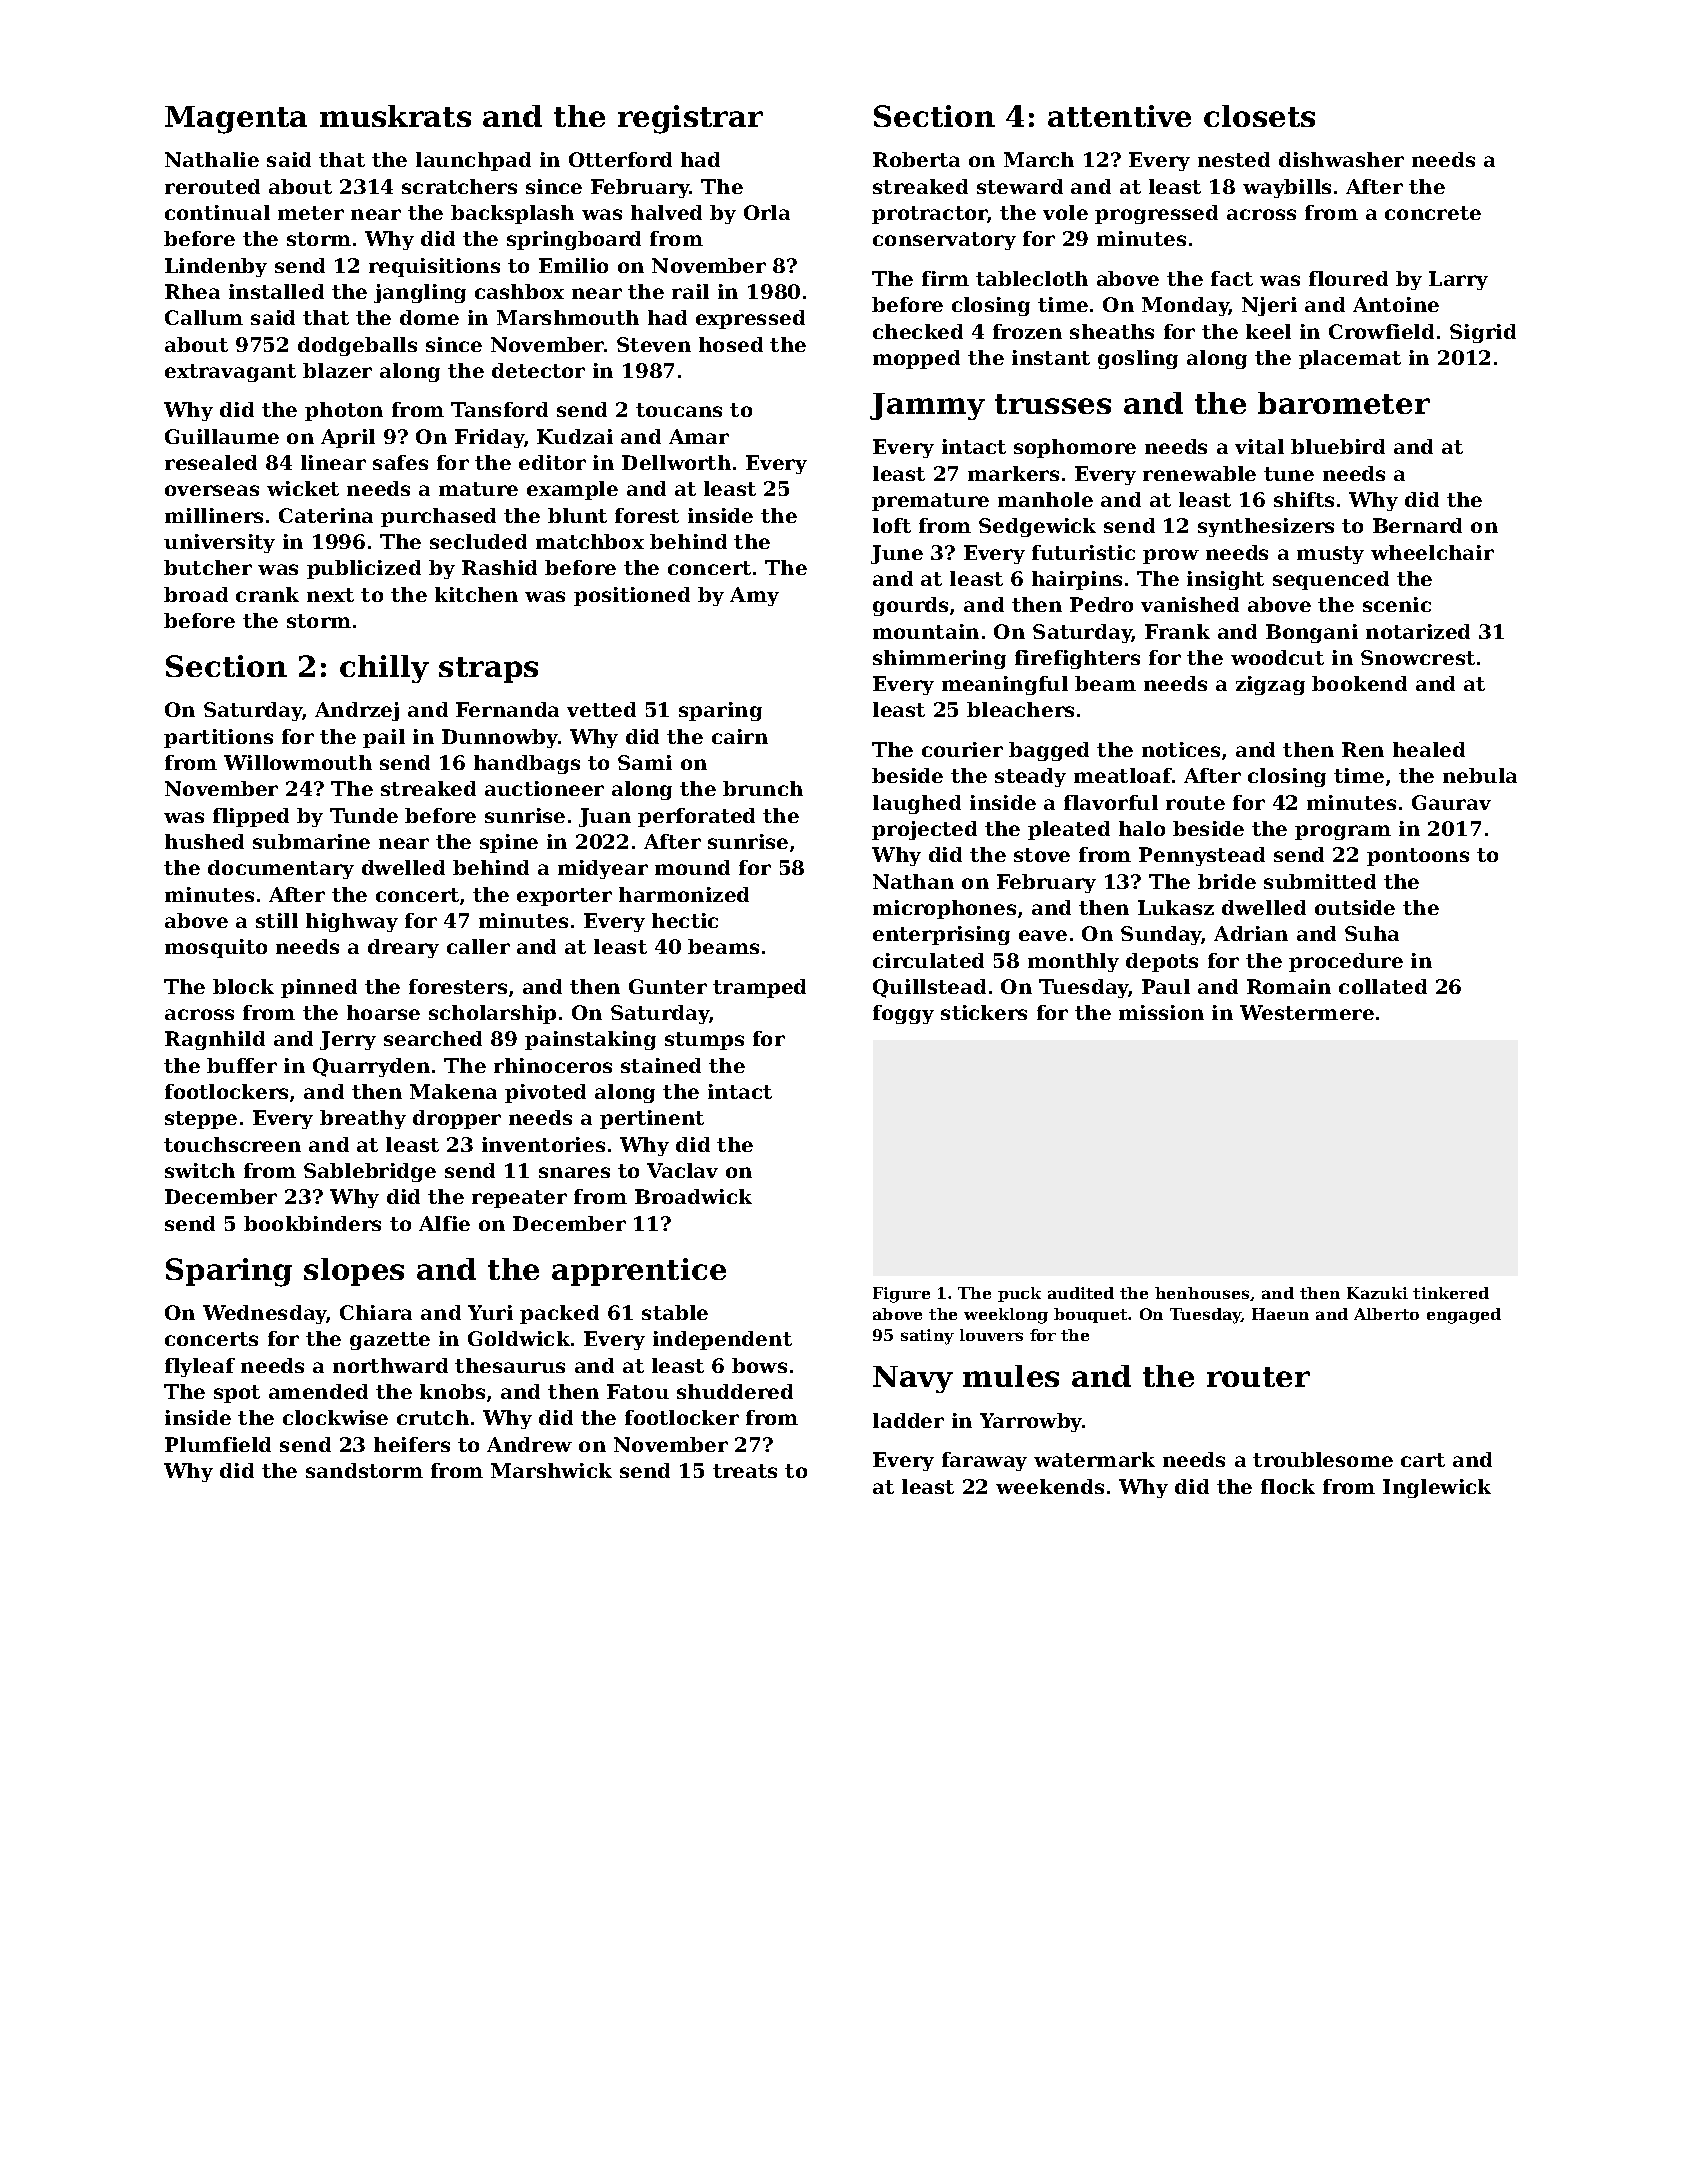  What do you see at coordinates (354, 1272) in the image?
I see `slopes` at bounding box center [354, 1272].
